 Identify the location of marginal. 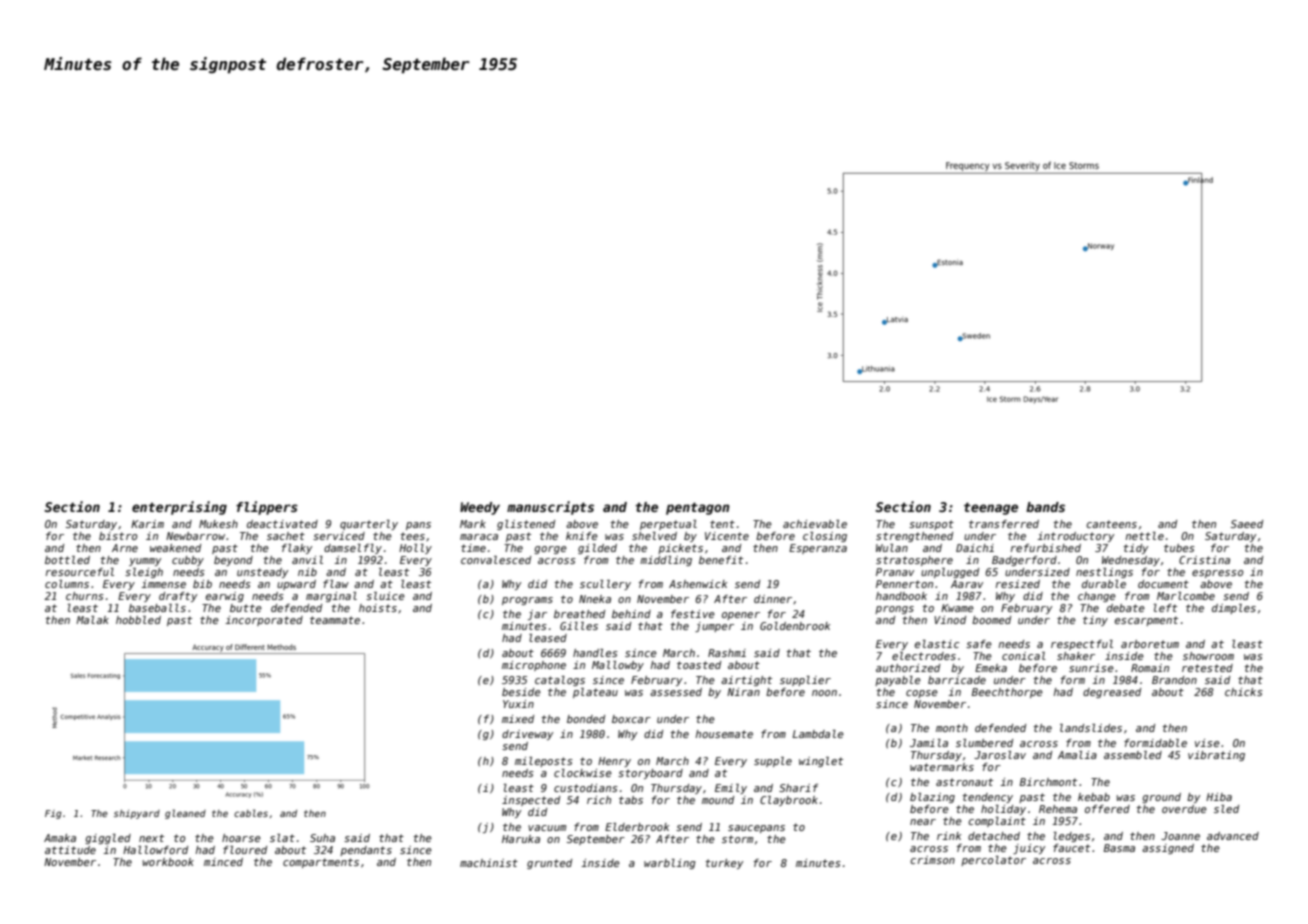
(331, 597).
